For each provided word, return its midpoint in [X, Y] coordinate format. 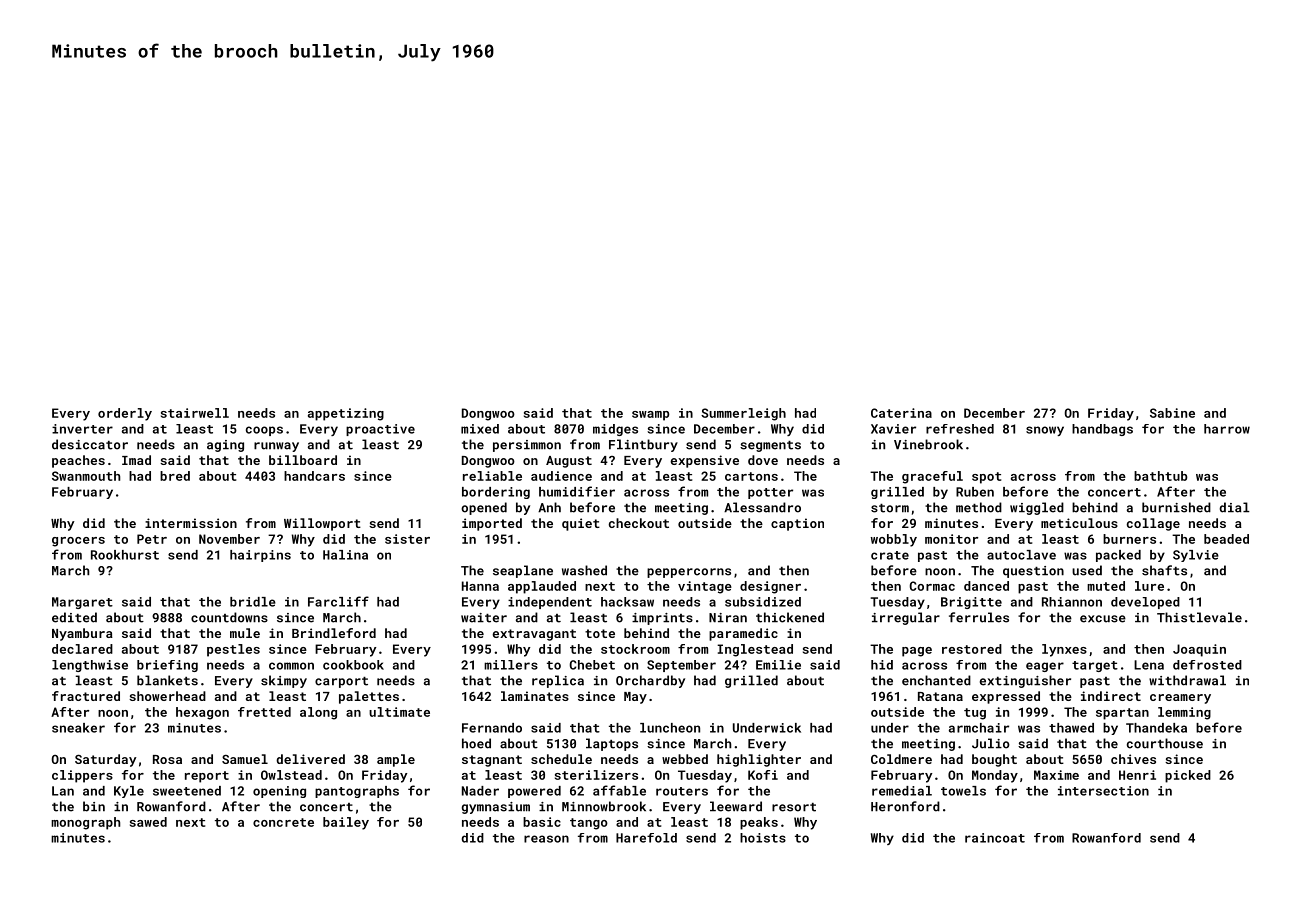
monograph [85, 823]
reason [546, 839]
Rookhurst [125, 555]
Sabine [1172, 413]
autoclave [1021, 555]
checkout [639, 523]
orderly [125, 414]
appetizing [346, 414]
